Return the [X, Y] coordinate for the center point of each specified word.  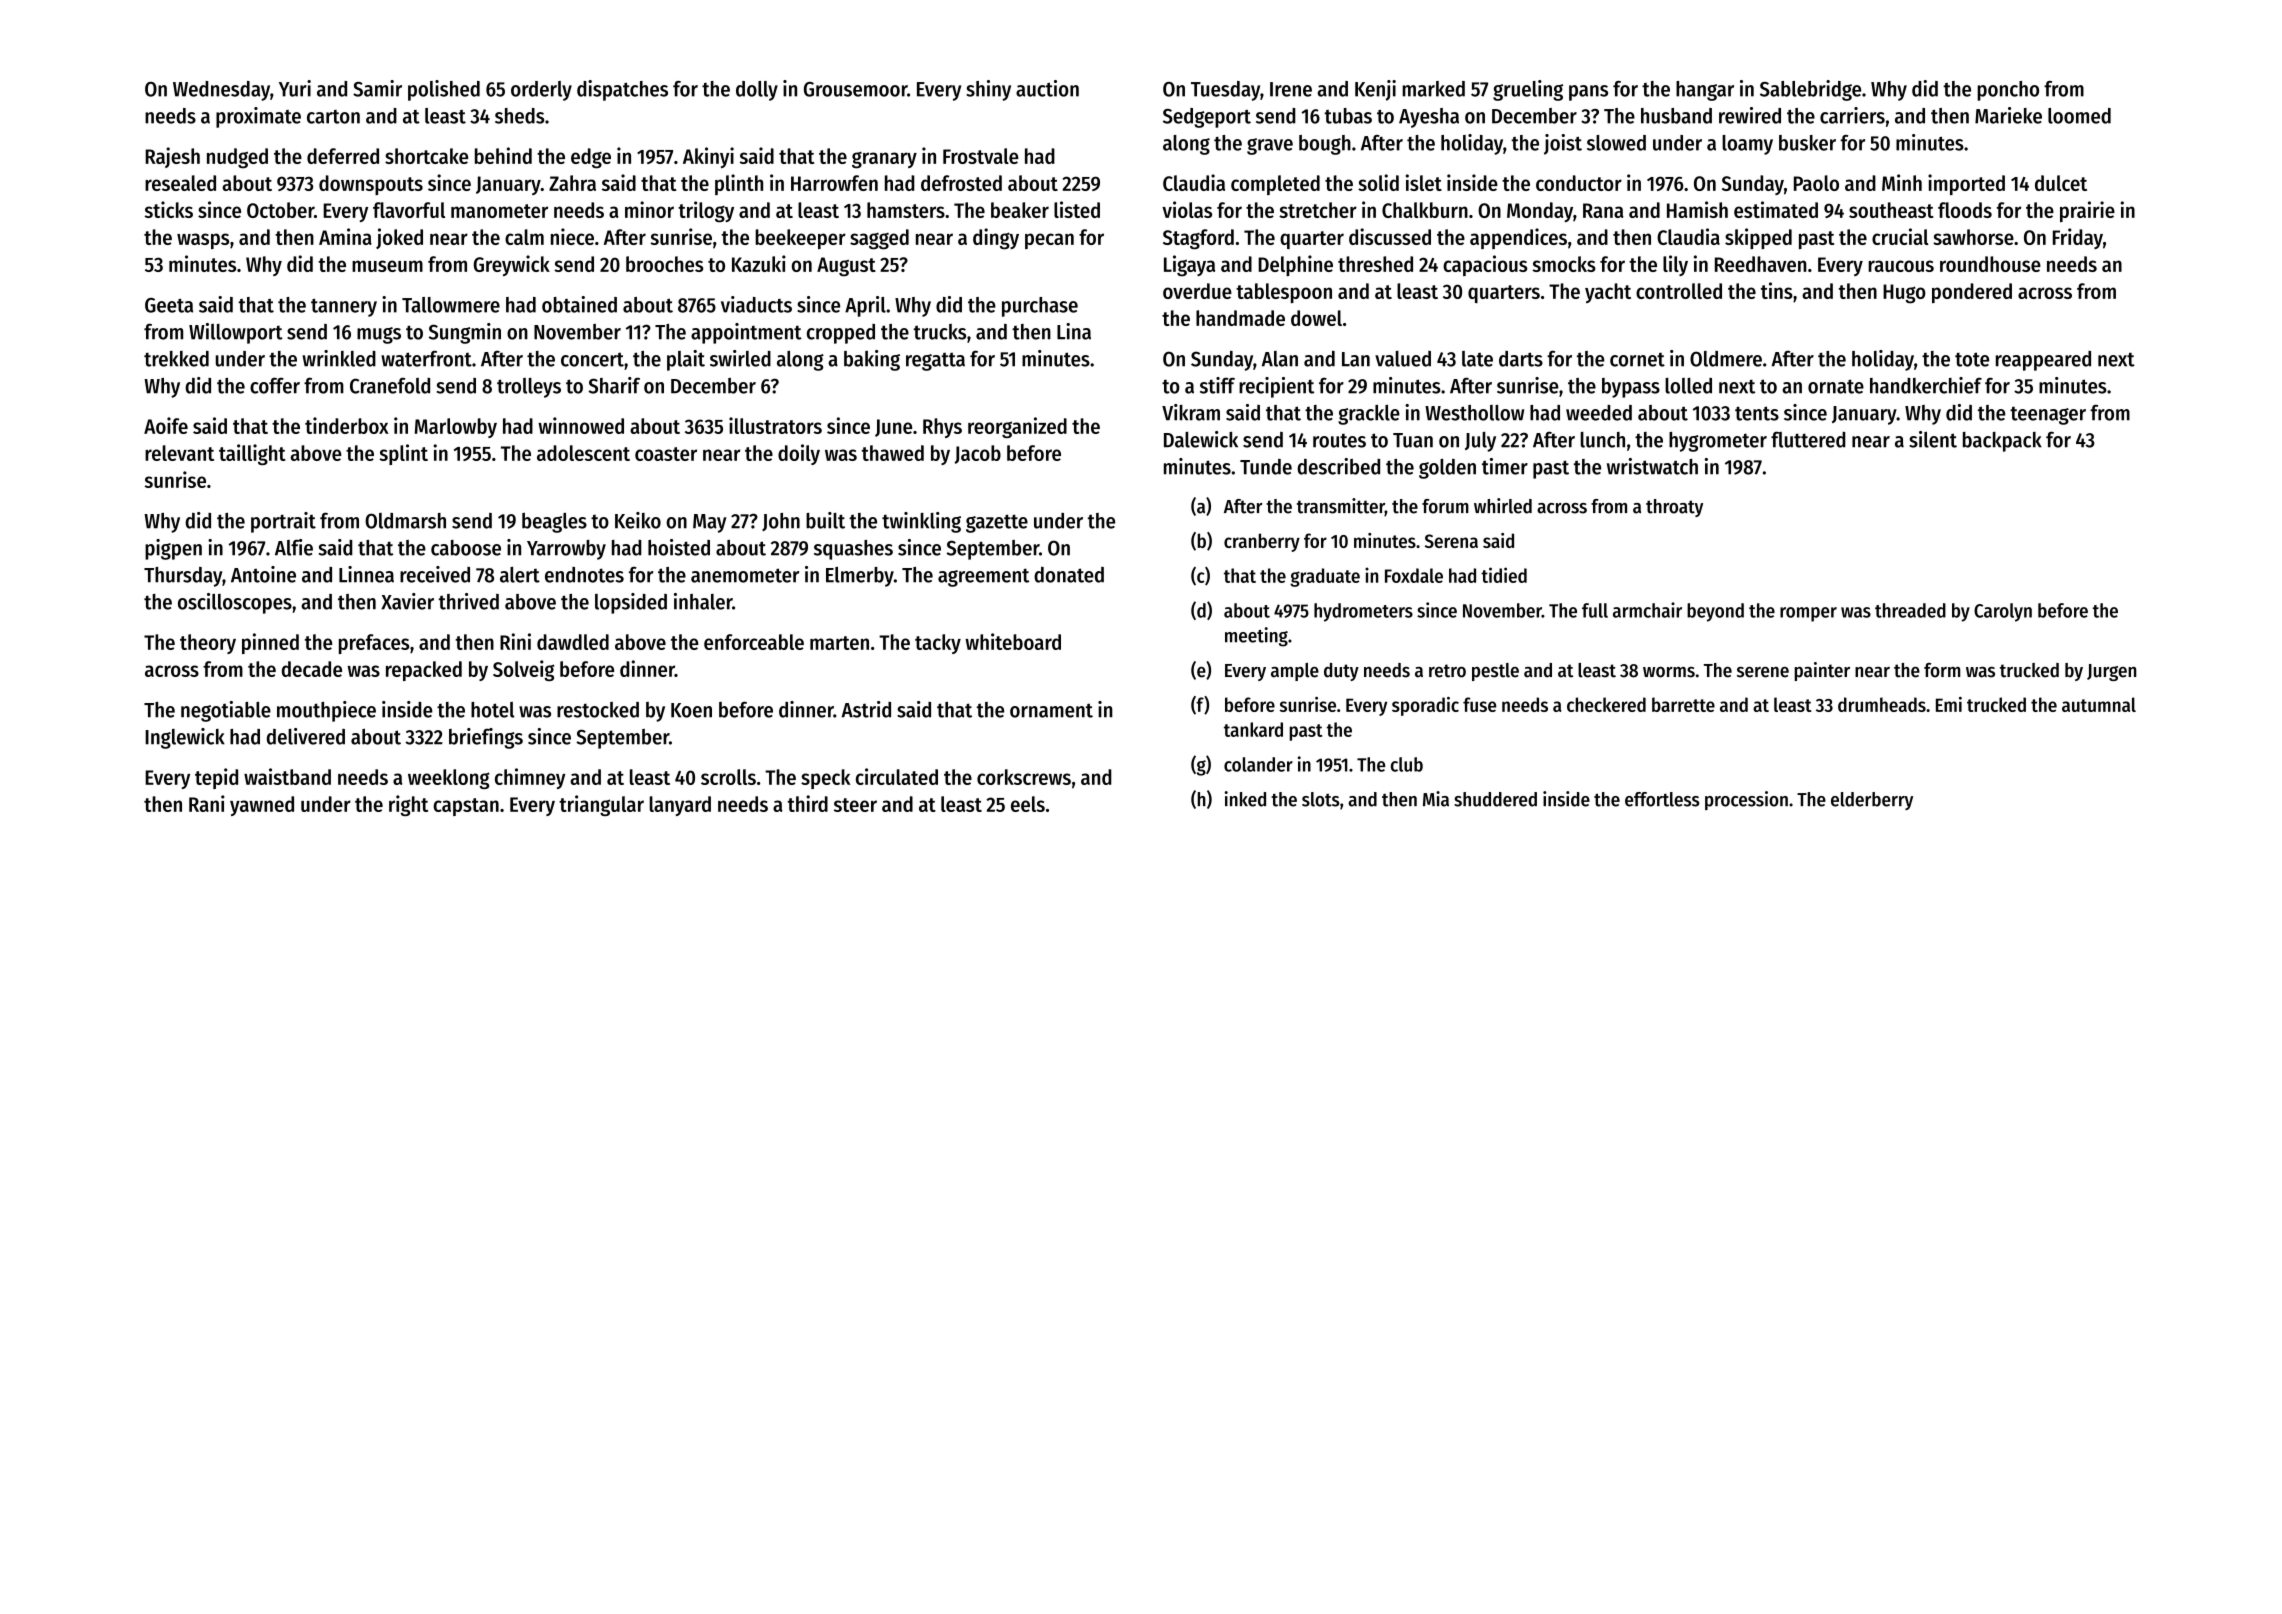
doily [799, 454]
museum [387, 266]
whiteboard [1013, 641]
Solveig [523, 670]
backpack [2002, 442]
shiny [988, 90]
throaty [1674, 508]
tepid [216, 778]
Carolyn [2003, 612]
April [865, 306]
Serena [1451, 541]
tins [1777, 290]
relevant [179, 453]
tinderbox [347, 425]
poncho [2008, 91]
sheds [519, 116]
